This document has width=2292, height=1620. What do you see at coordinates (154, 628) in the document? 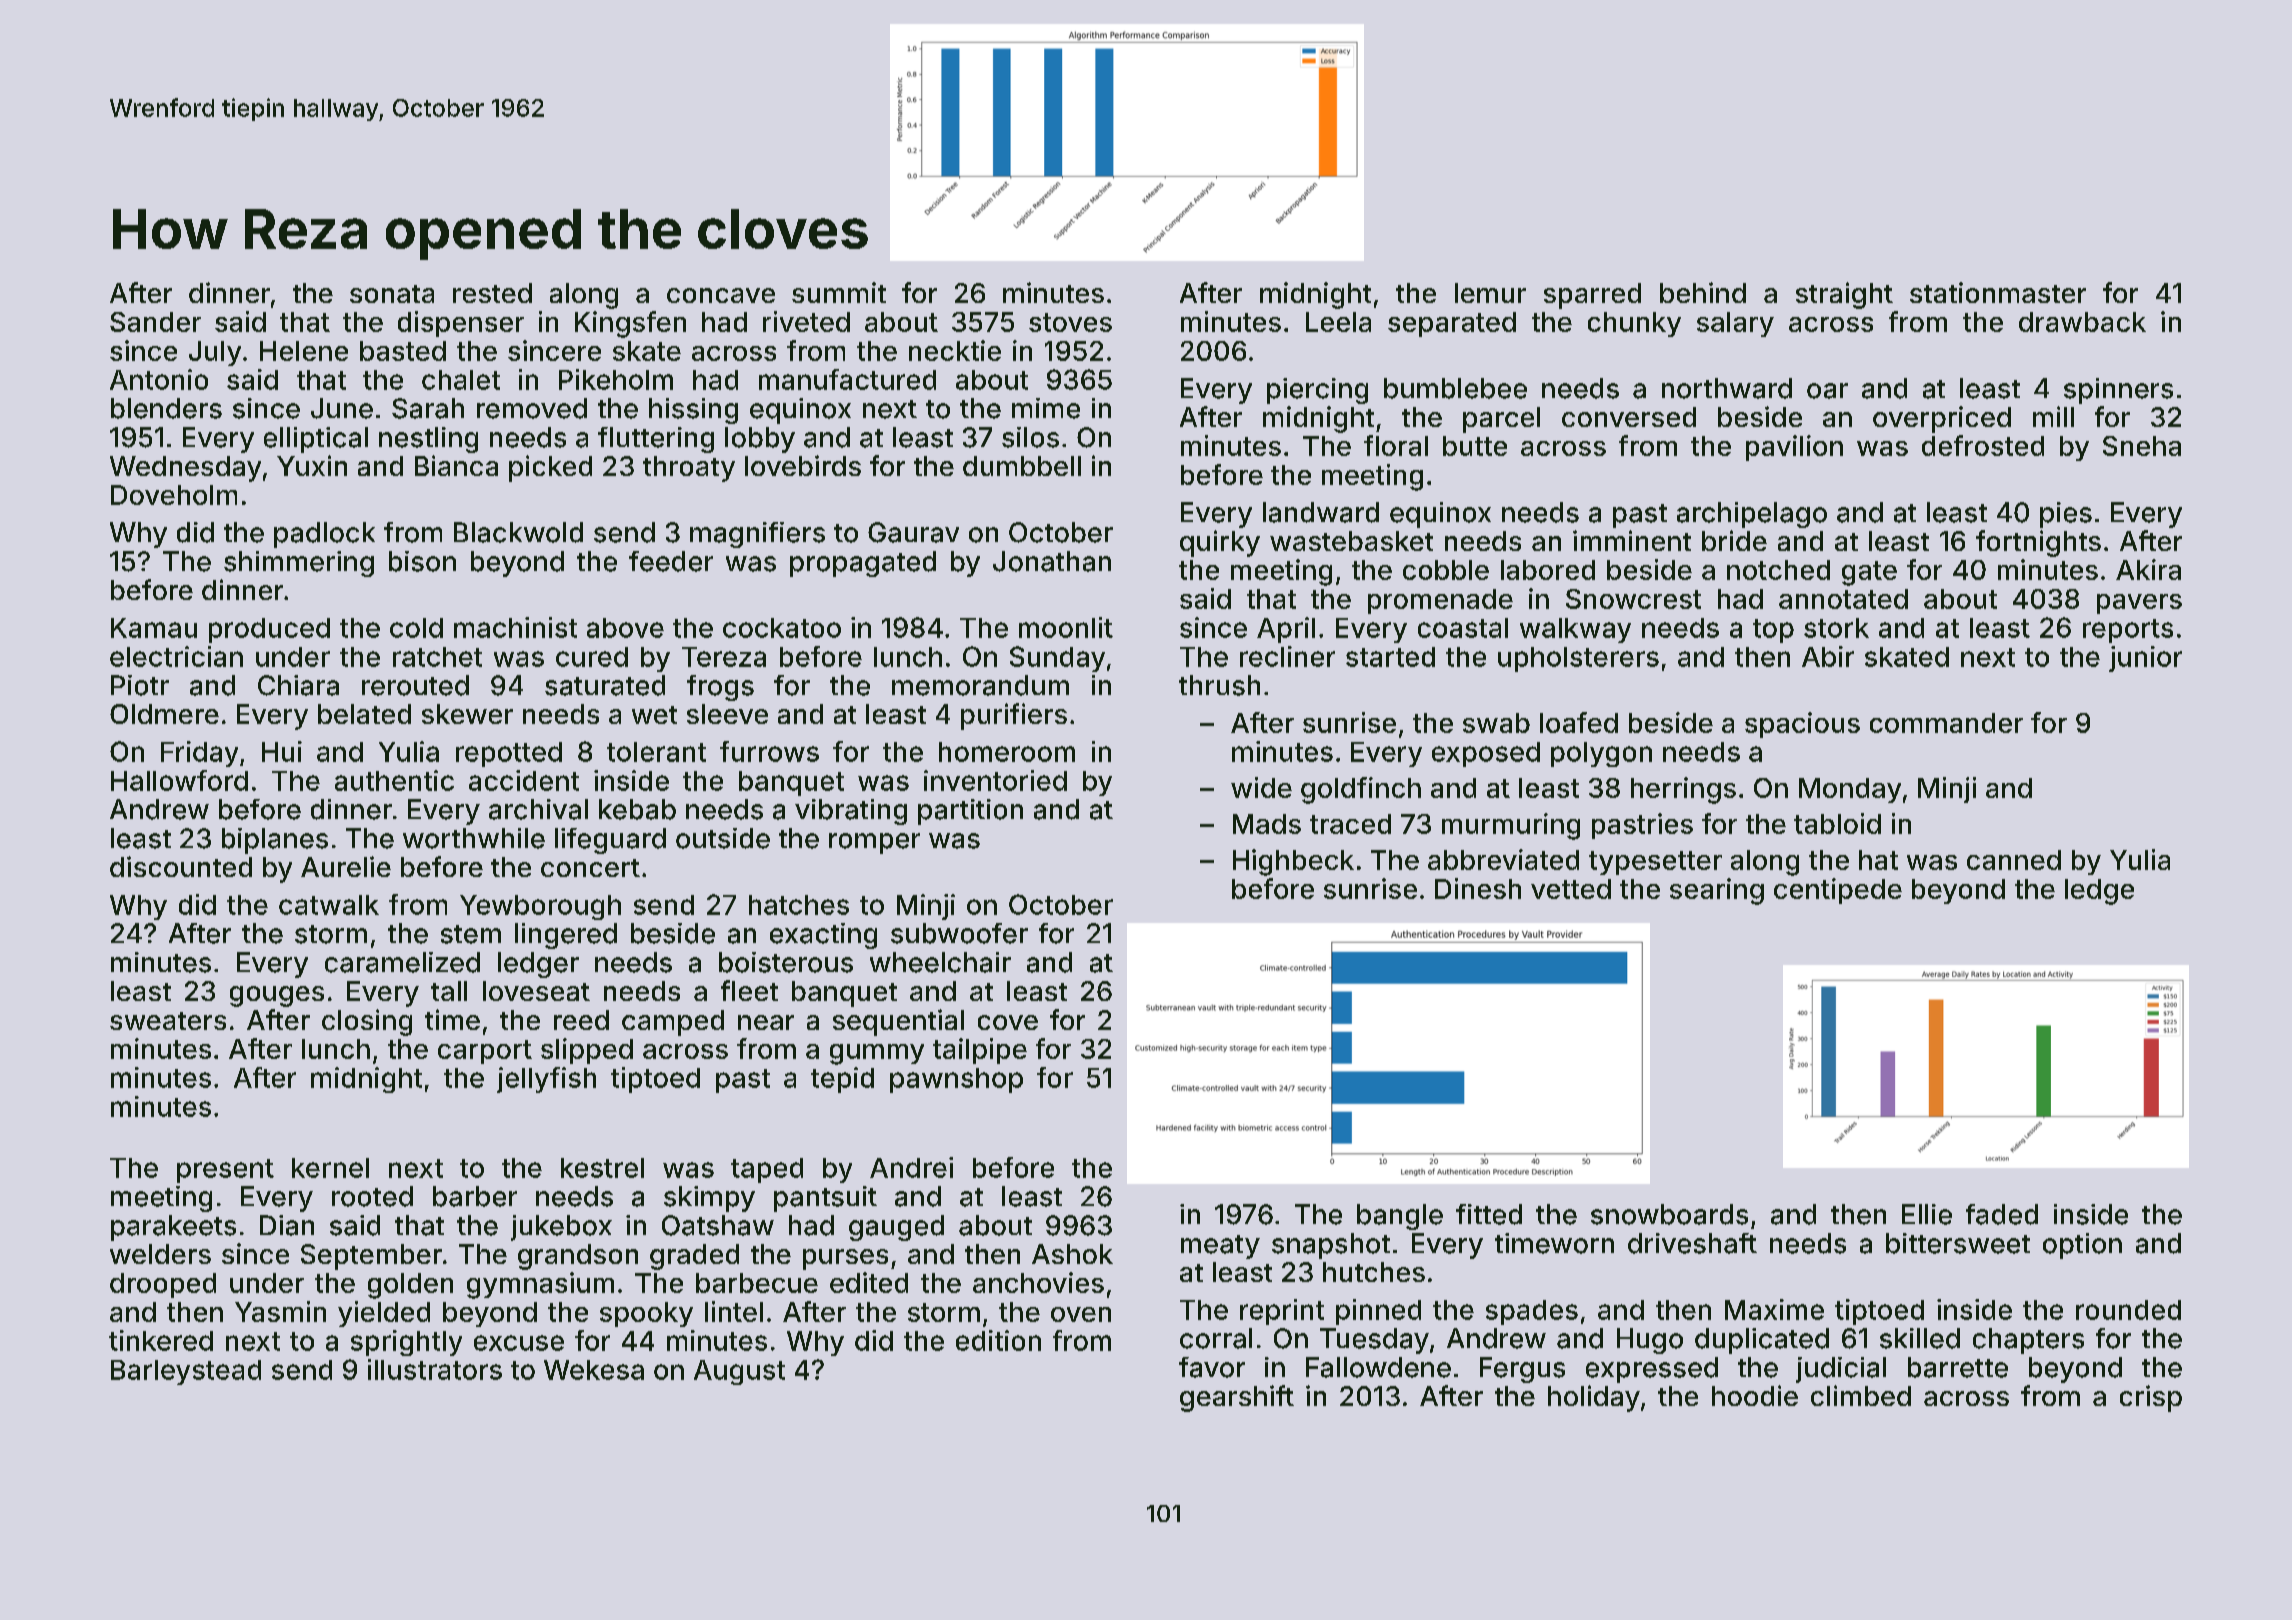
I see `Kamau` at bounding box center [154, 628].
